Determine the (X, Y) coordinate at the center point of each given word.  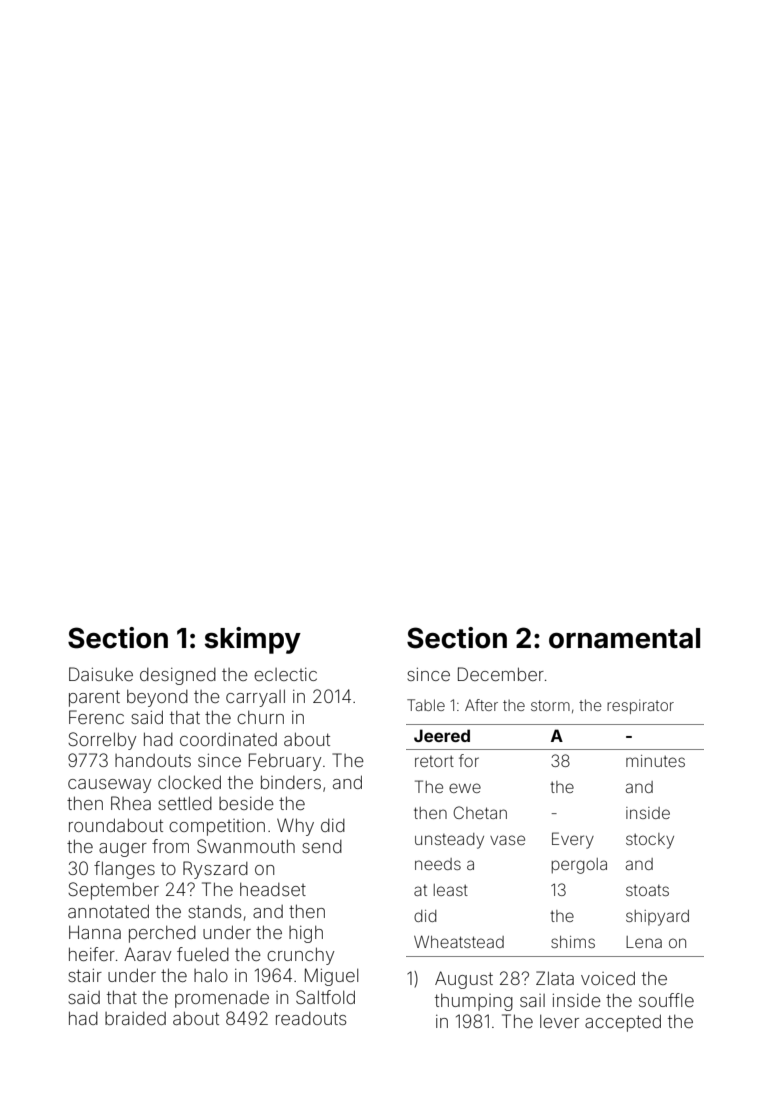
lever (559, 1021)
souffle (666, 1000)
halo (211, 975)
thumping (474, 1002)
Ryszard (215, 870)
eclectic (285, 674)
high (306, 934)
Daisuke (101, 674)
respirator (640, 706)
